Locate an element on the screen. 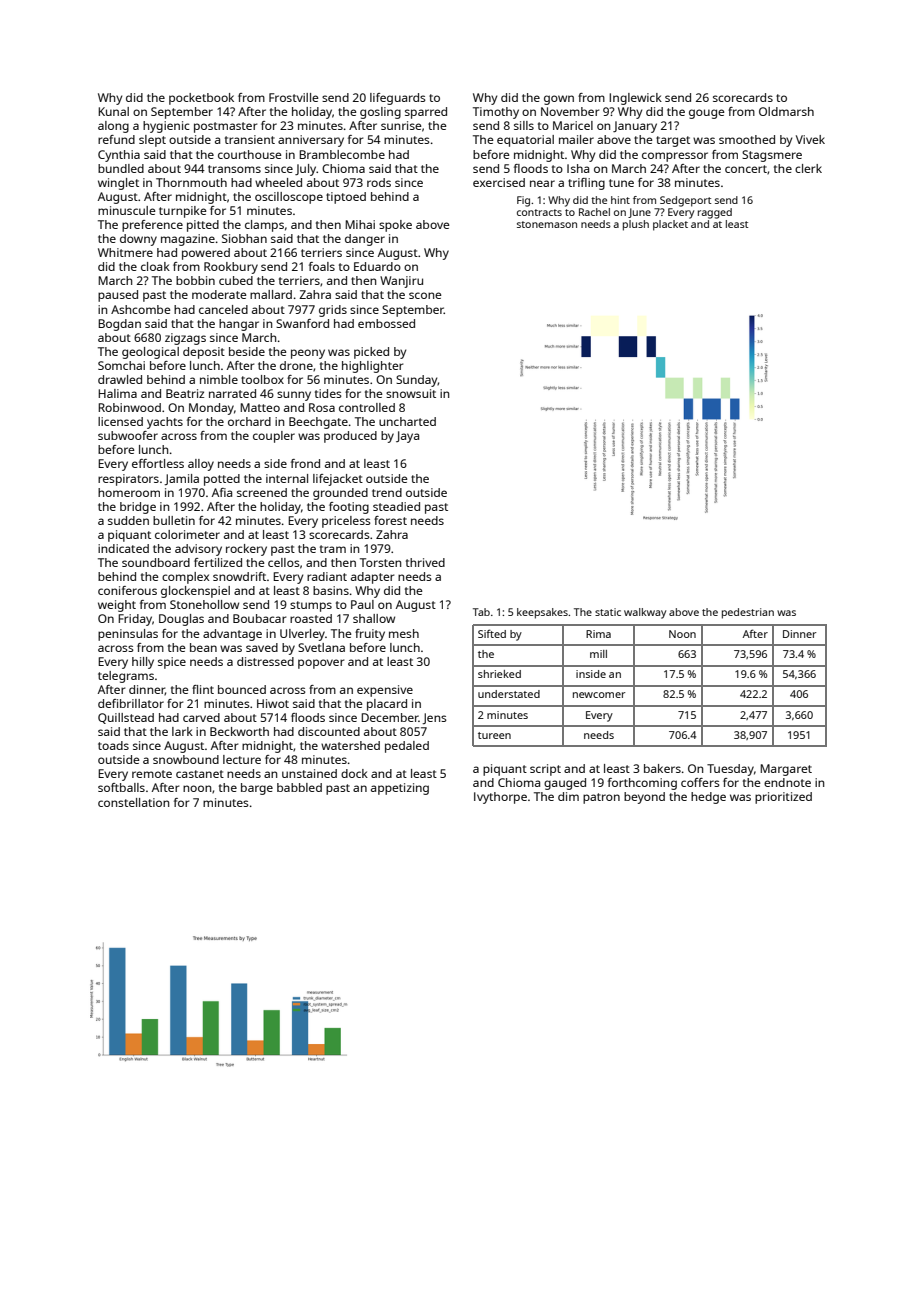  plush is located at coordinates (636, 225).
